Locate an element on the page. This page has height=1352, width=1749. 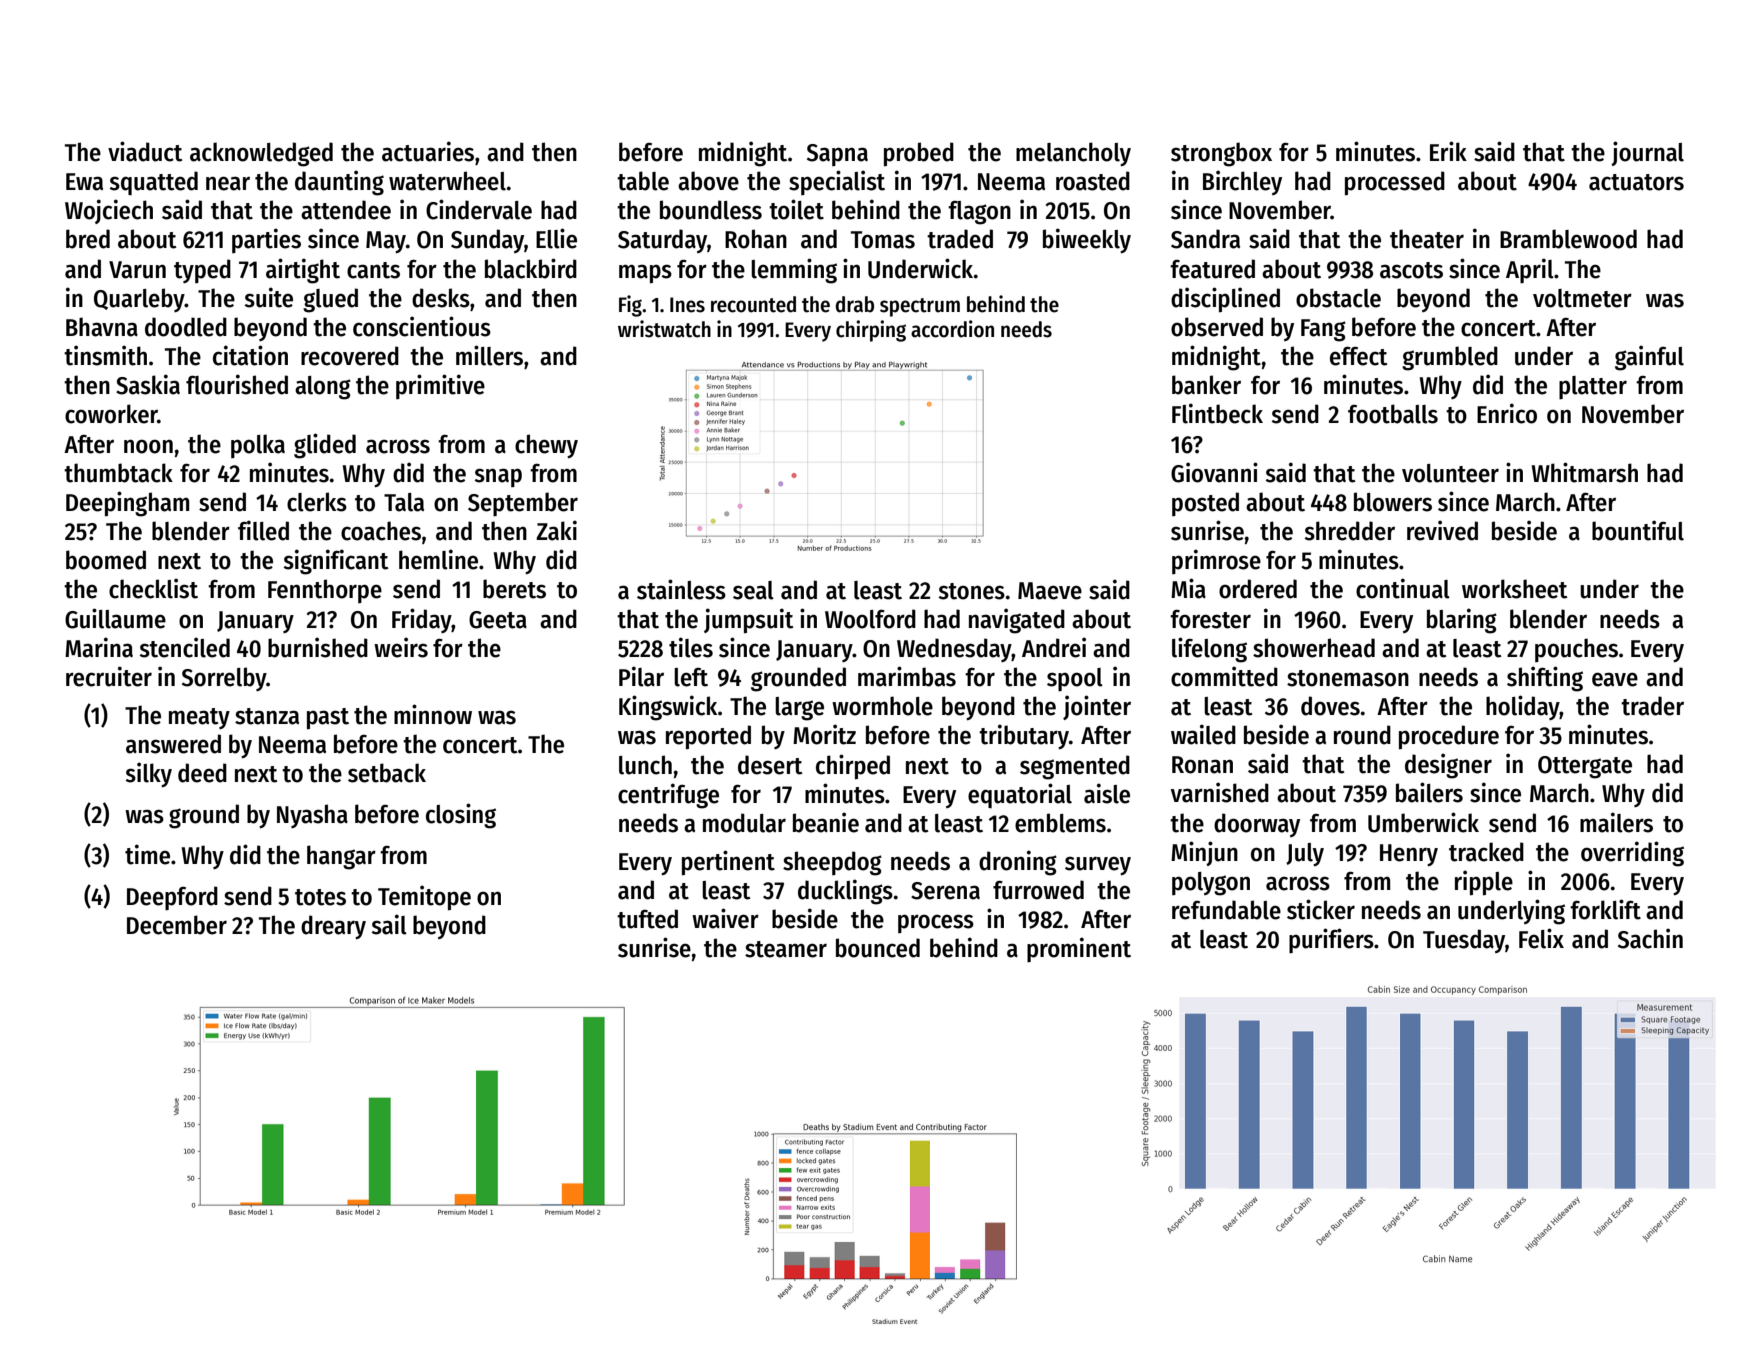
ripple is located at coordinates (1484, 883).
